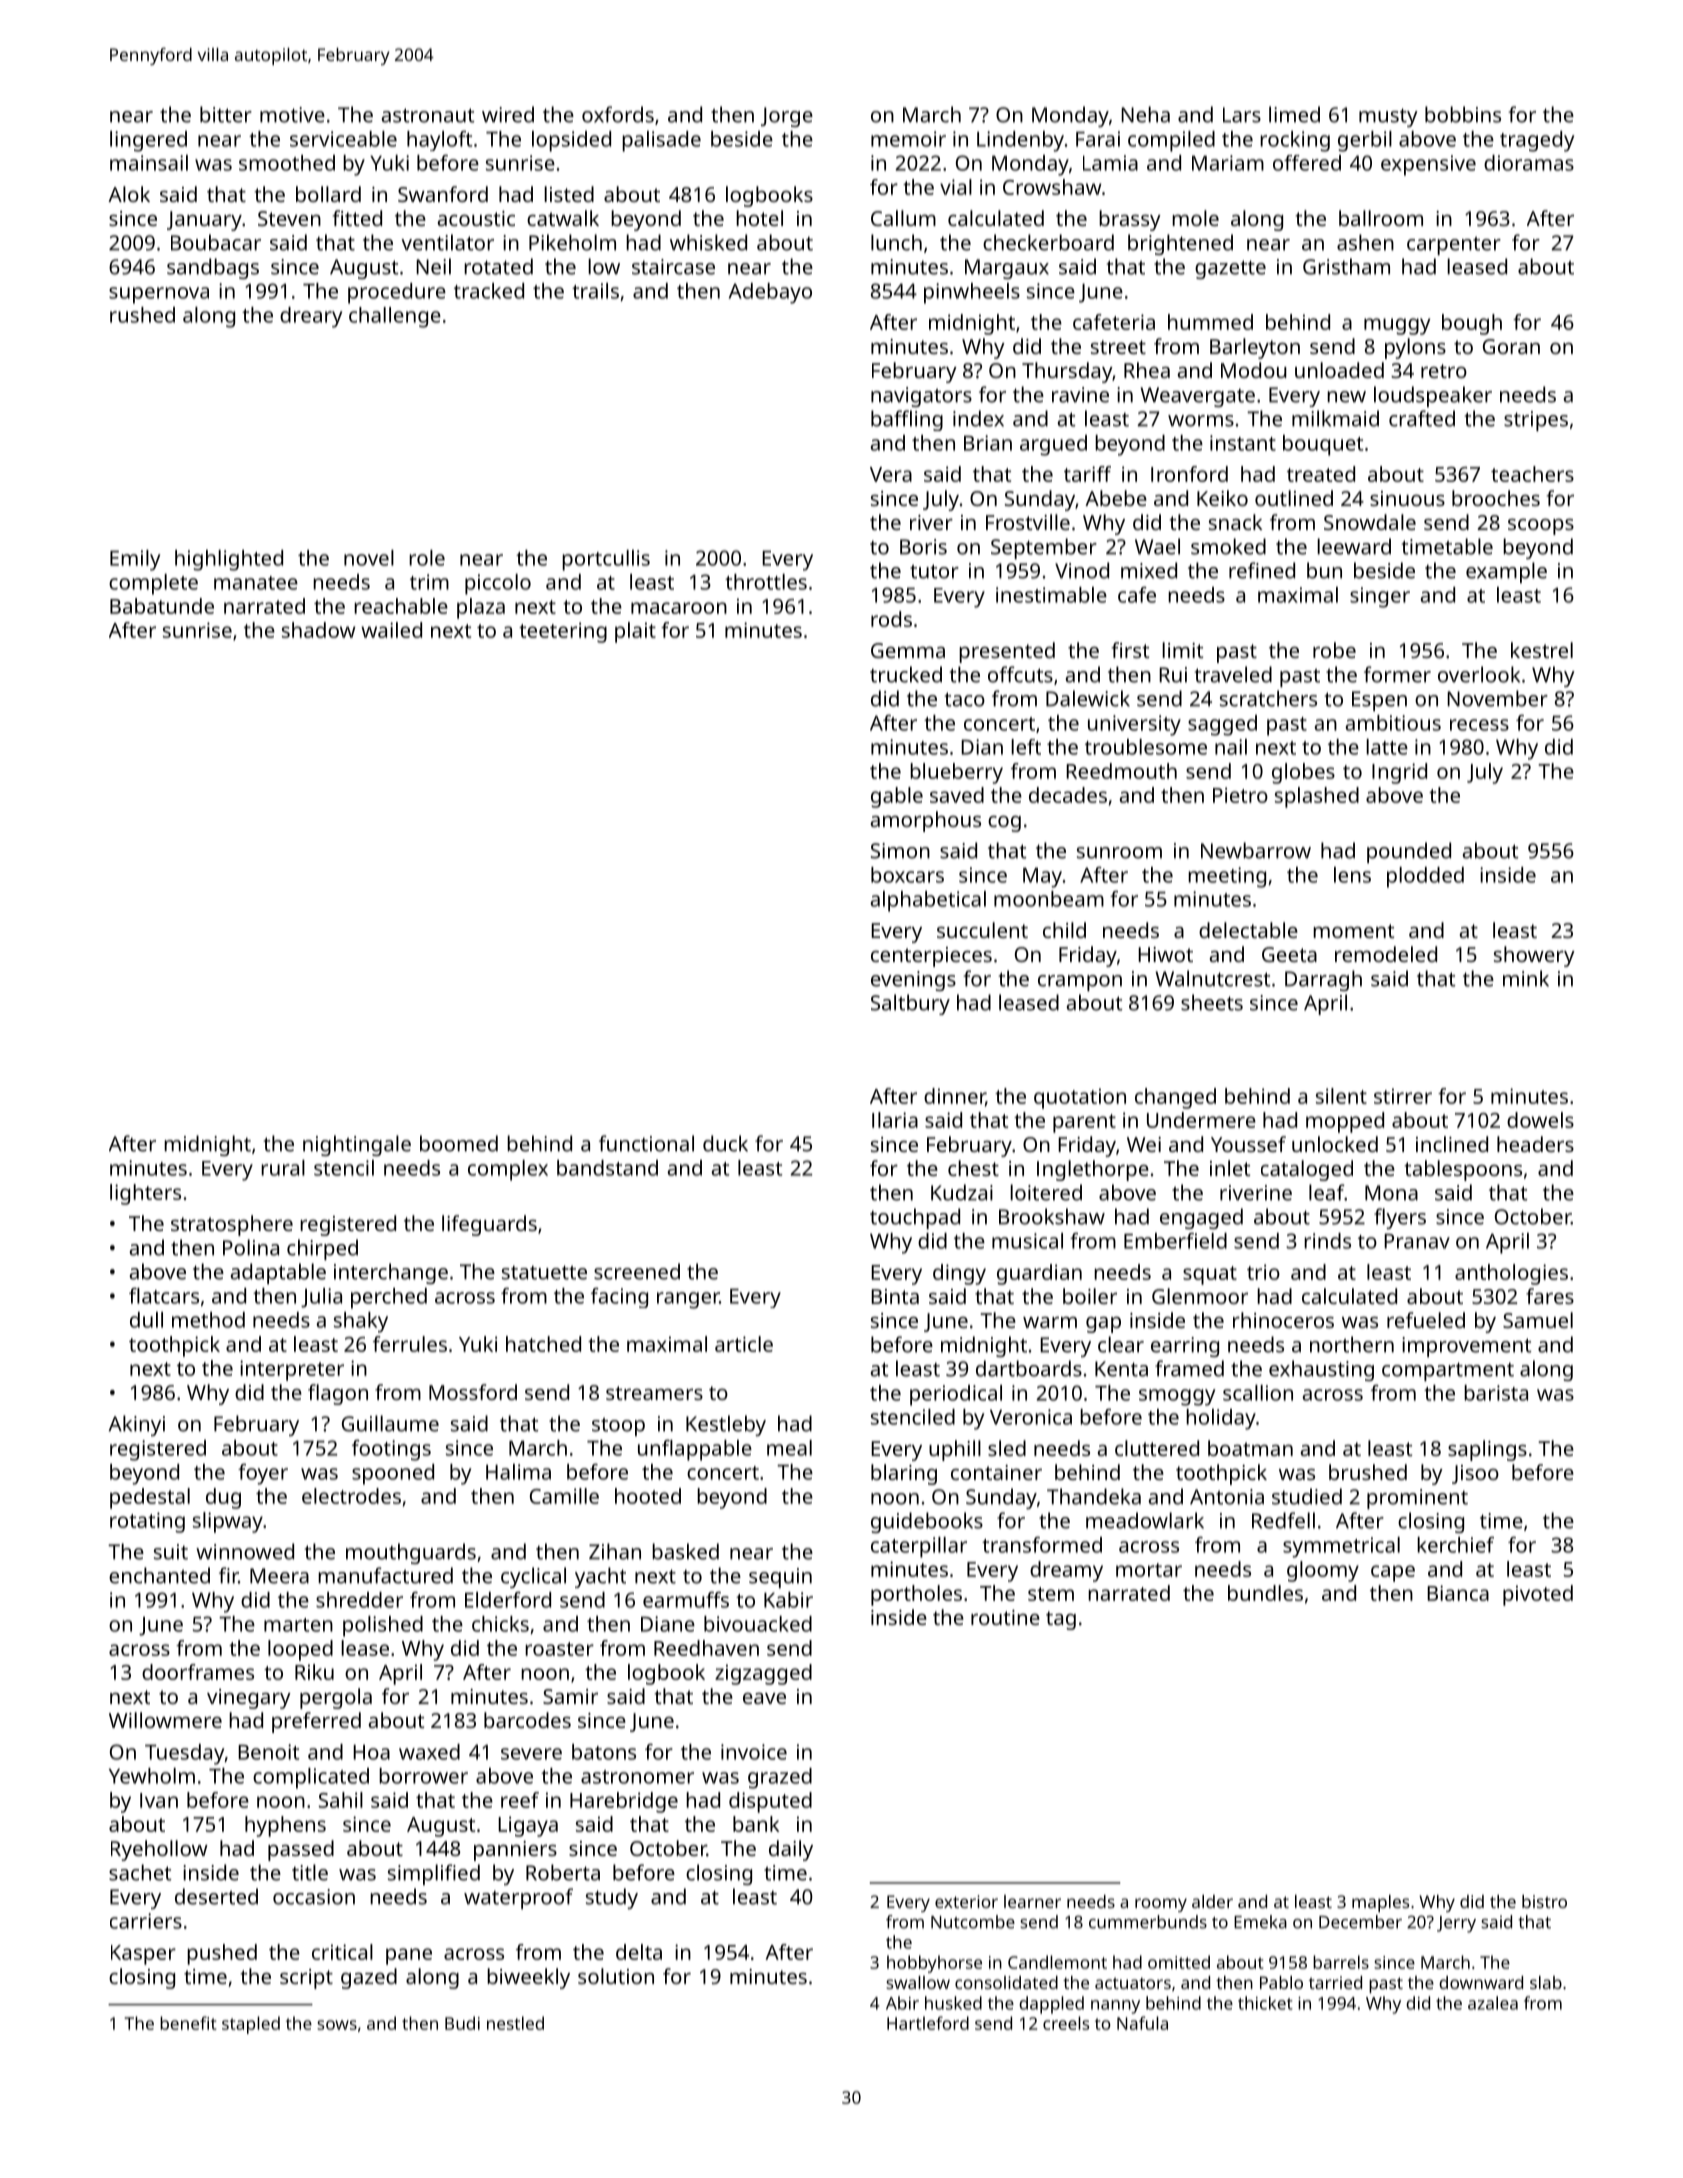 The width and height of the screenshot is (1683, 2178). Describe the element at coordinates (1475, 1474) in the screenshot. I see `Jisoo` at that location.
